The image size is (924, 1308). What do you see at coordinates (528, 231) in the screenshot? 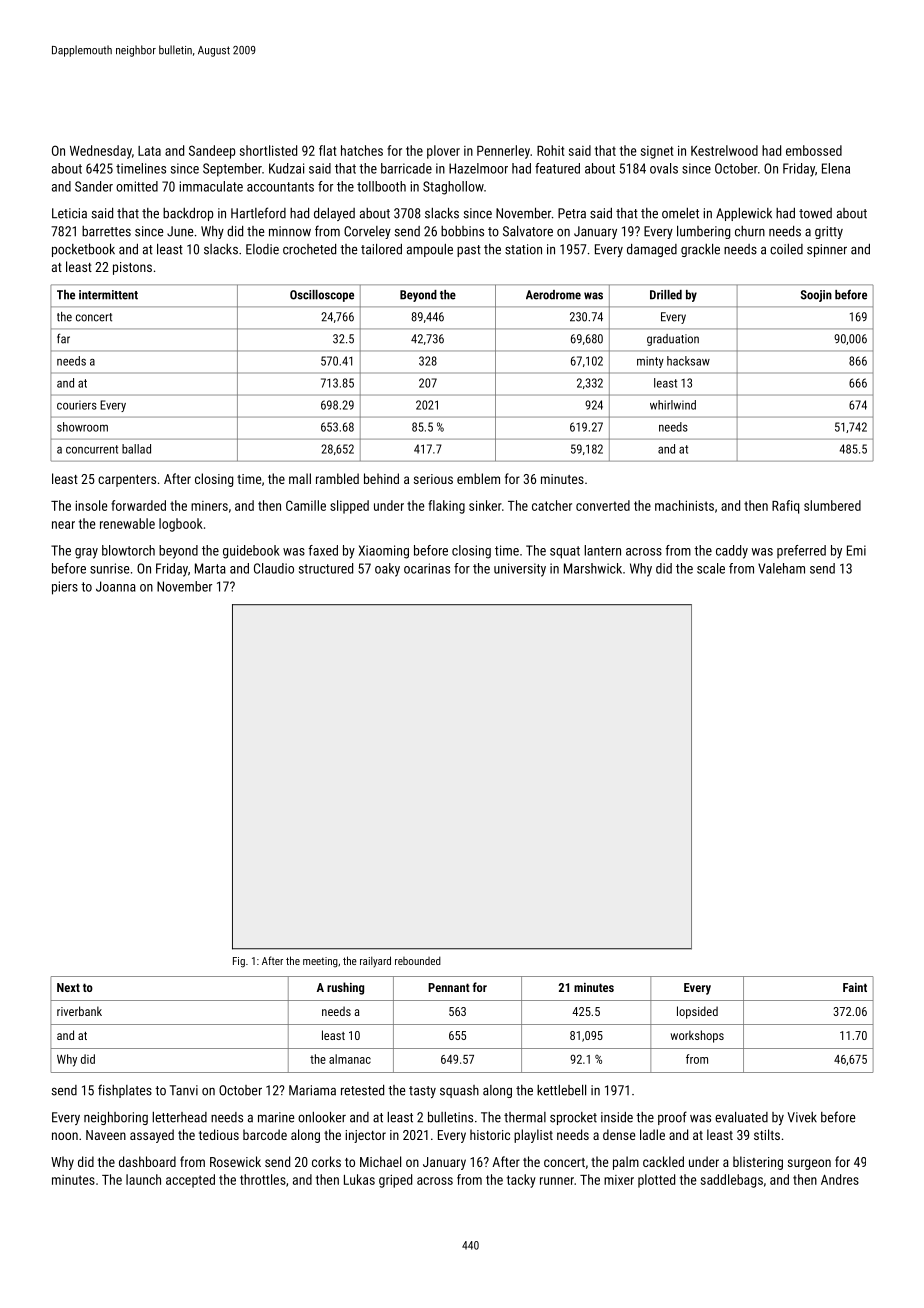
I see `Salvatore` at bounding box center [528, 231].
